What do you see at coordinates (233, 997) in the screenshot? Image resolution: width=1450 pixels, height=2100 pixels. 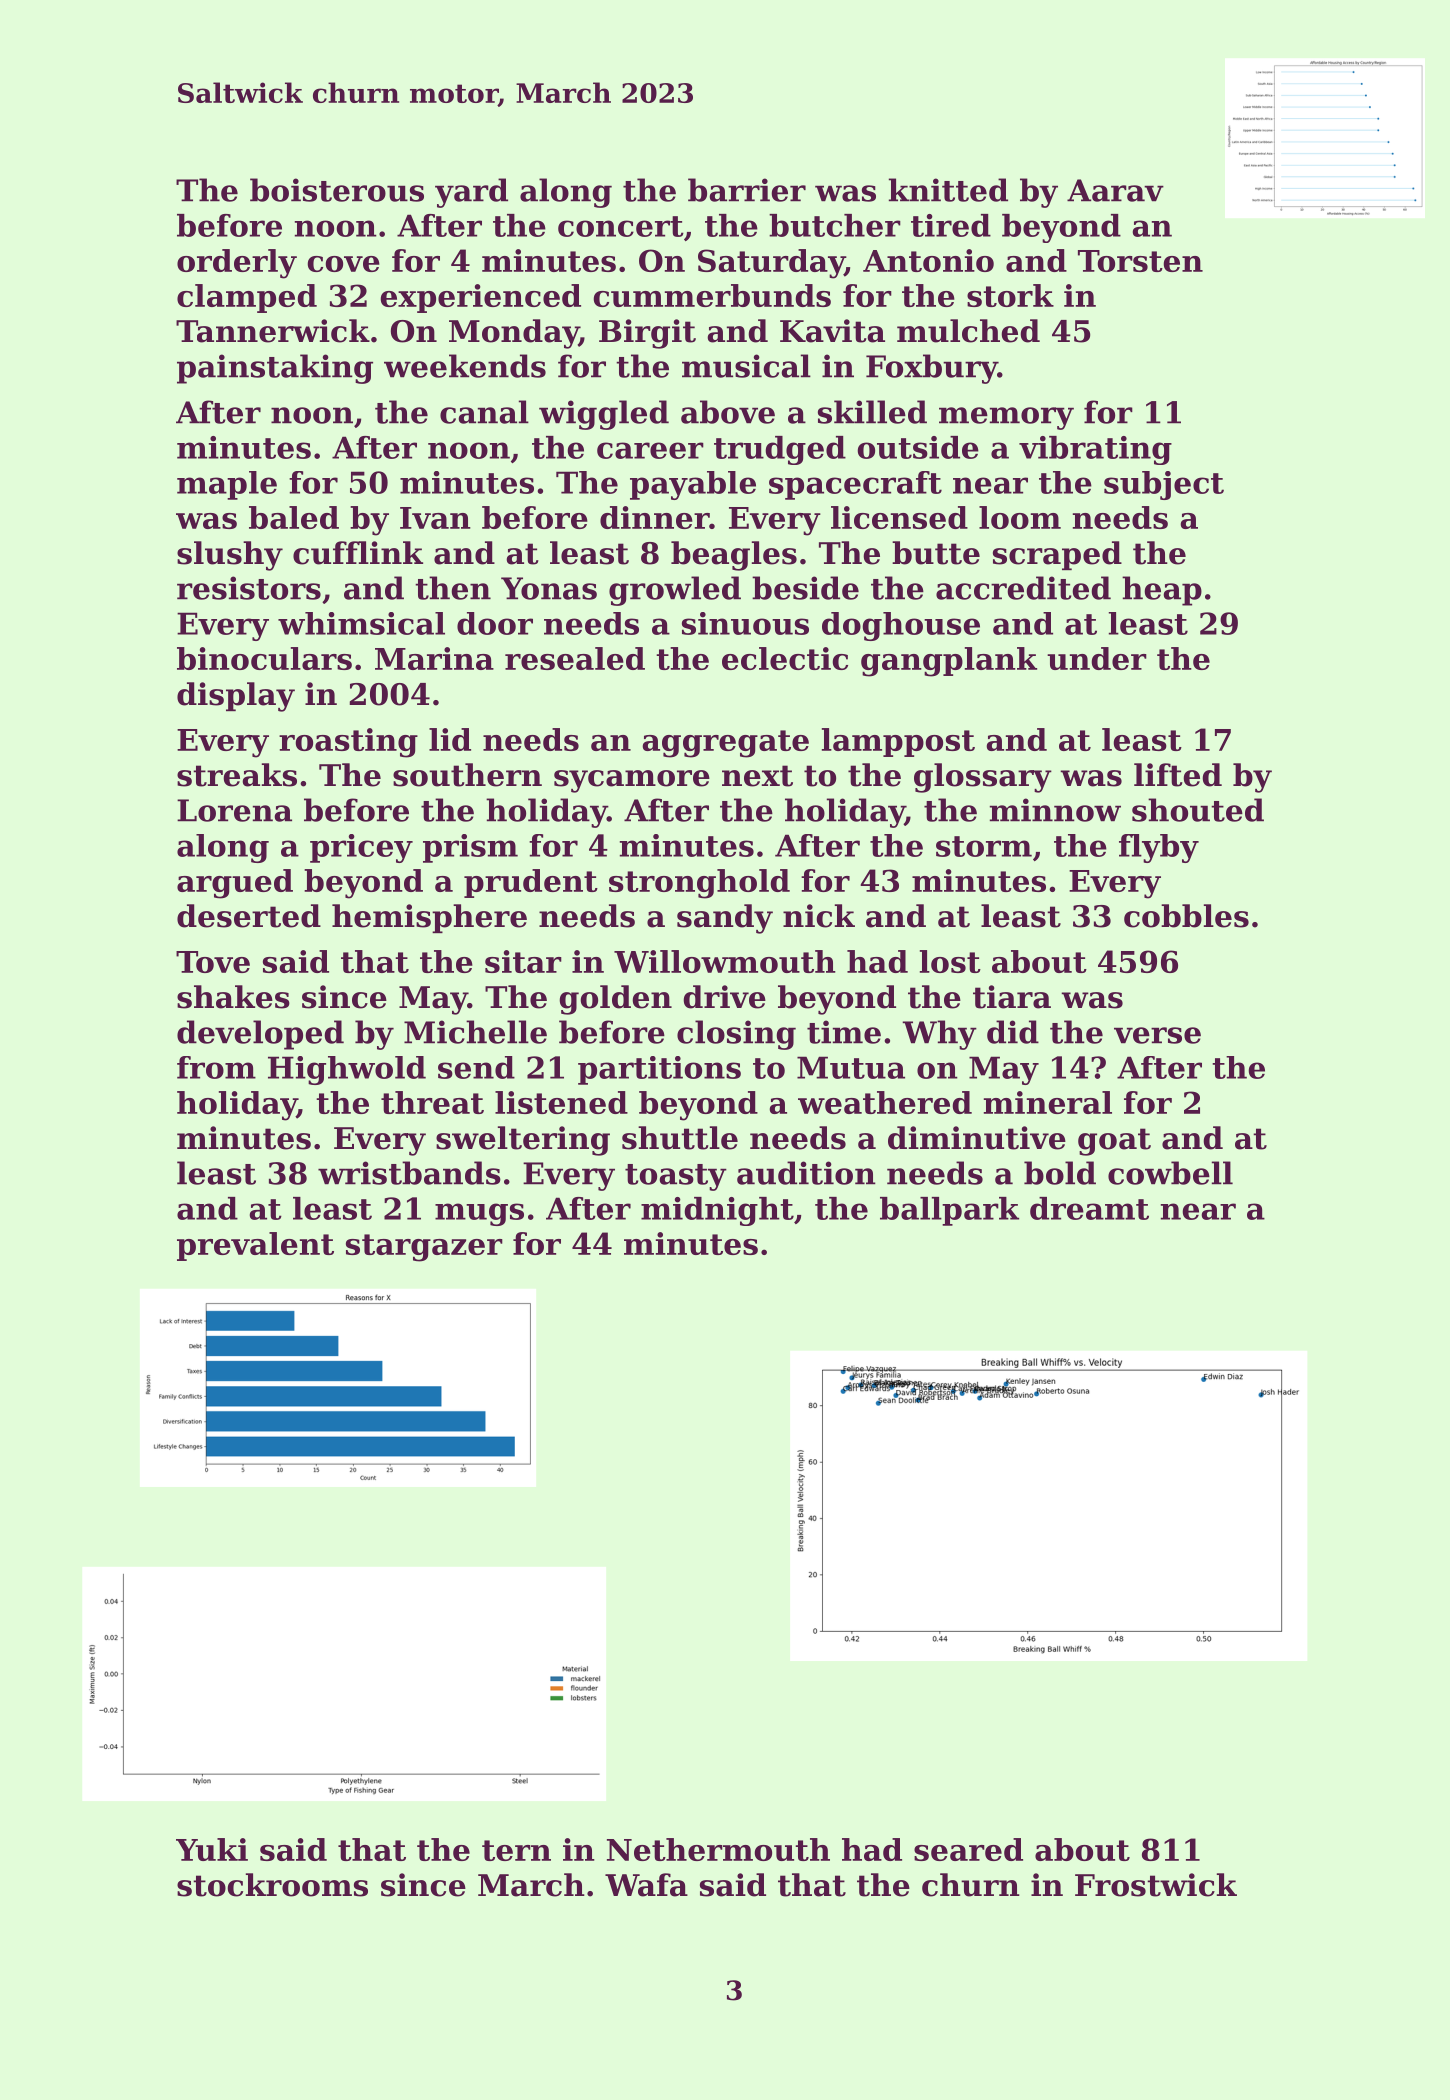 I see `shakes` at bounding box center [233, 997].
